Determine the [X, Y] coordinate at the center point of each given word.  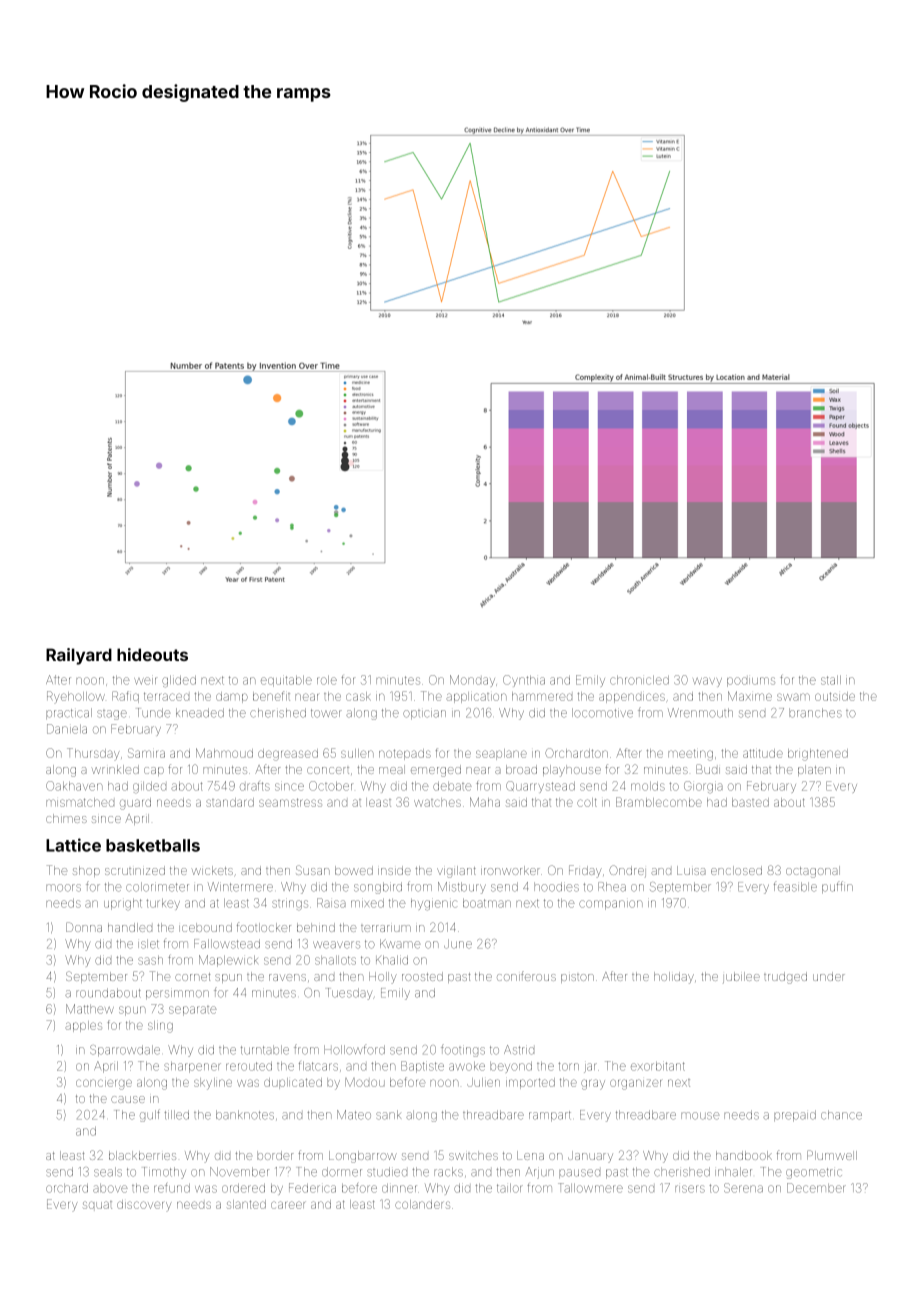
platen [814, 770]
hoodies [556, 887]
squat [97, 1205]
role [327, 680]
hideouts [152, 654]
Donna [84, 927]
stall [831, 680]
